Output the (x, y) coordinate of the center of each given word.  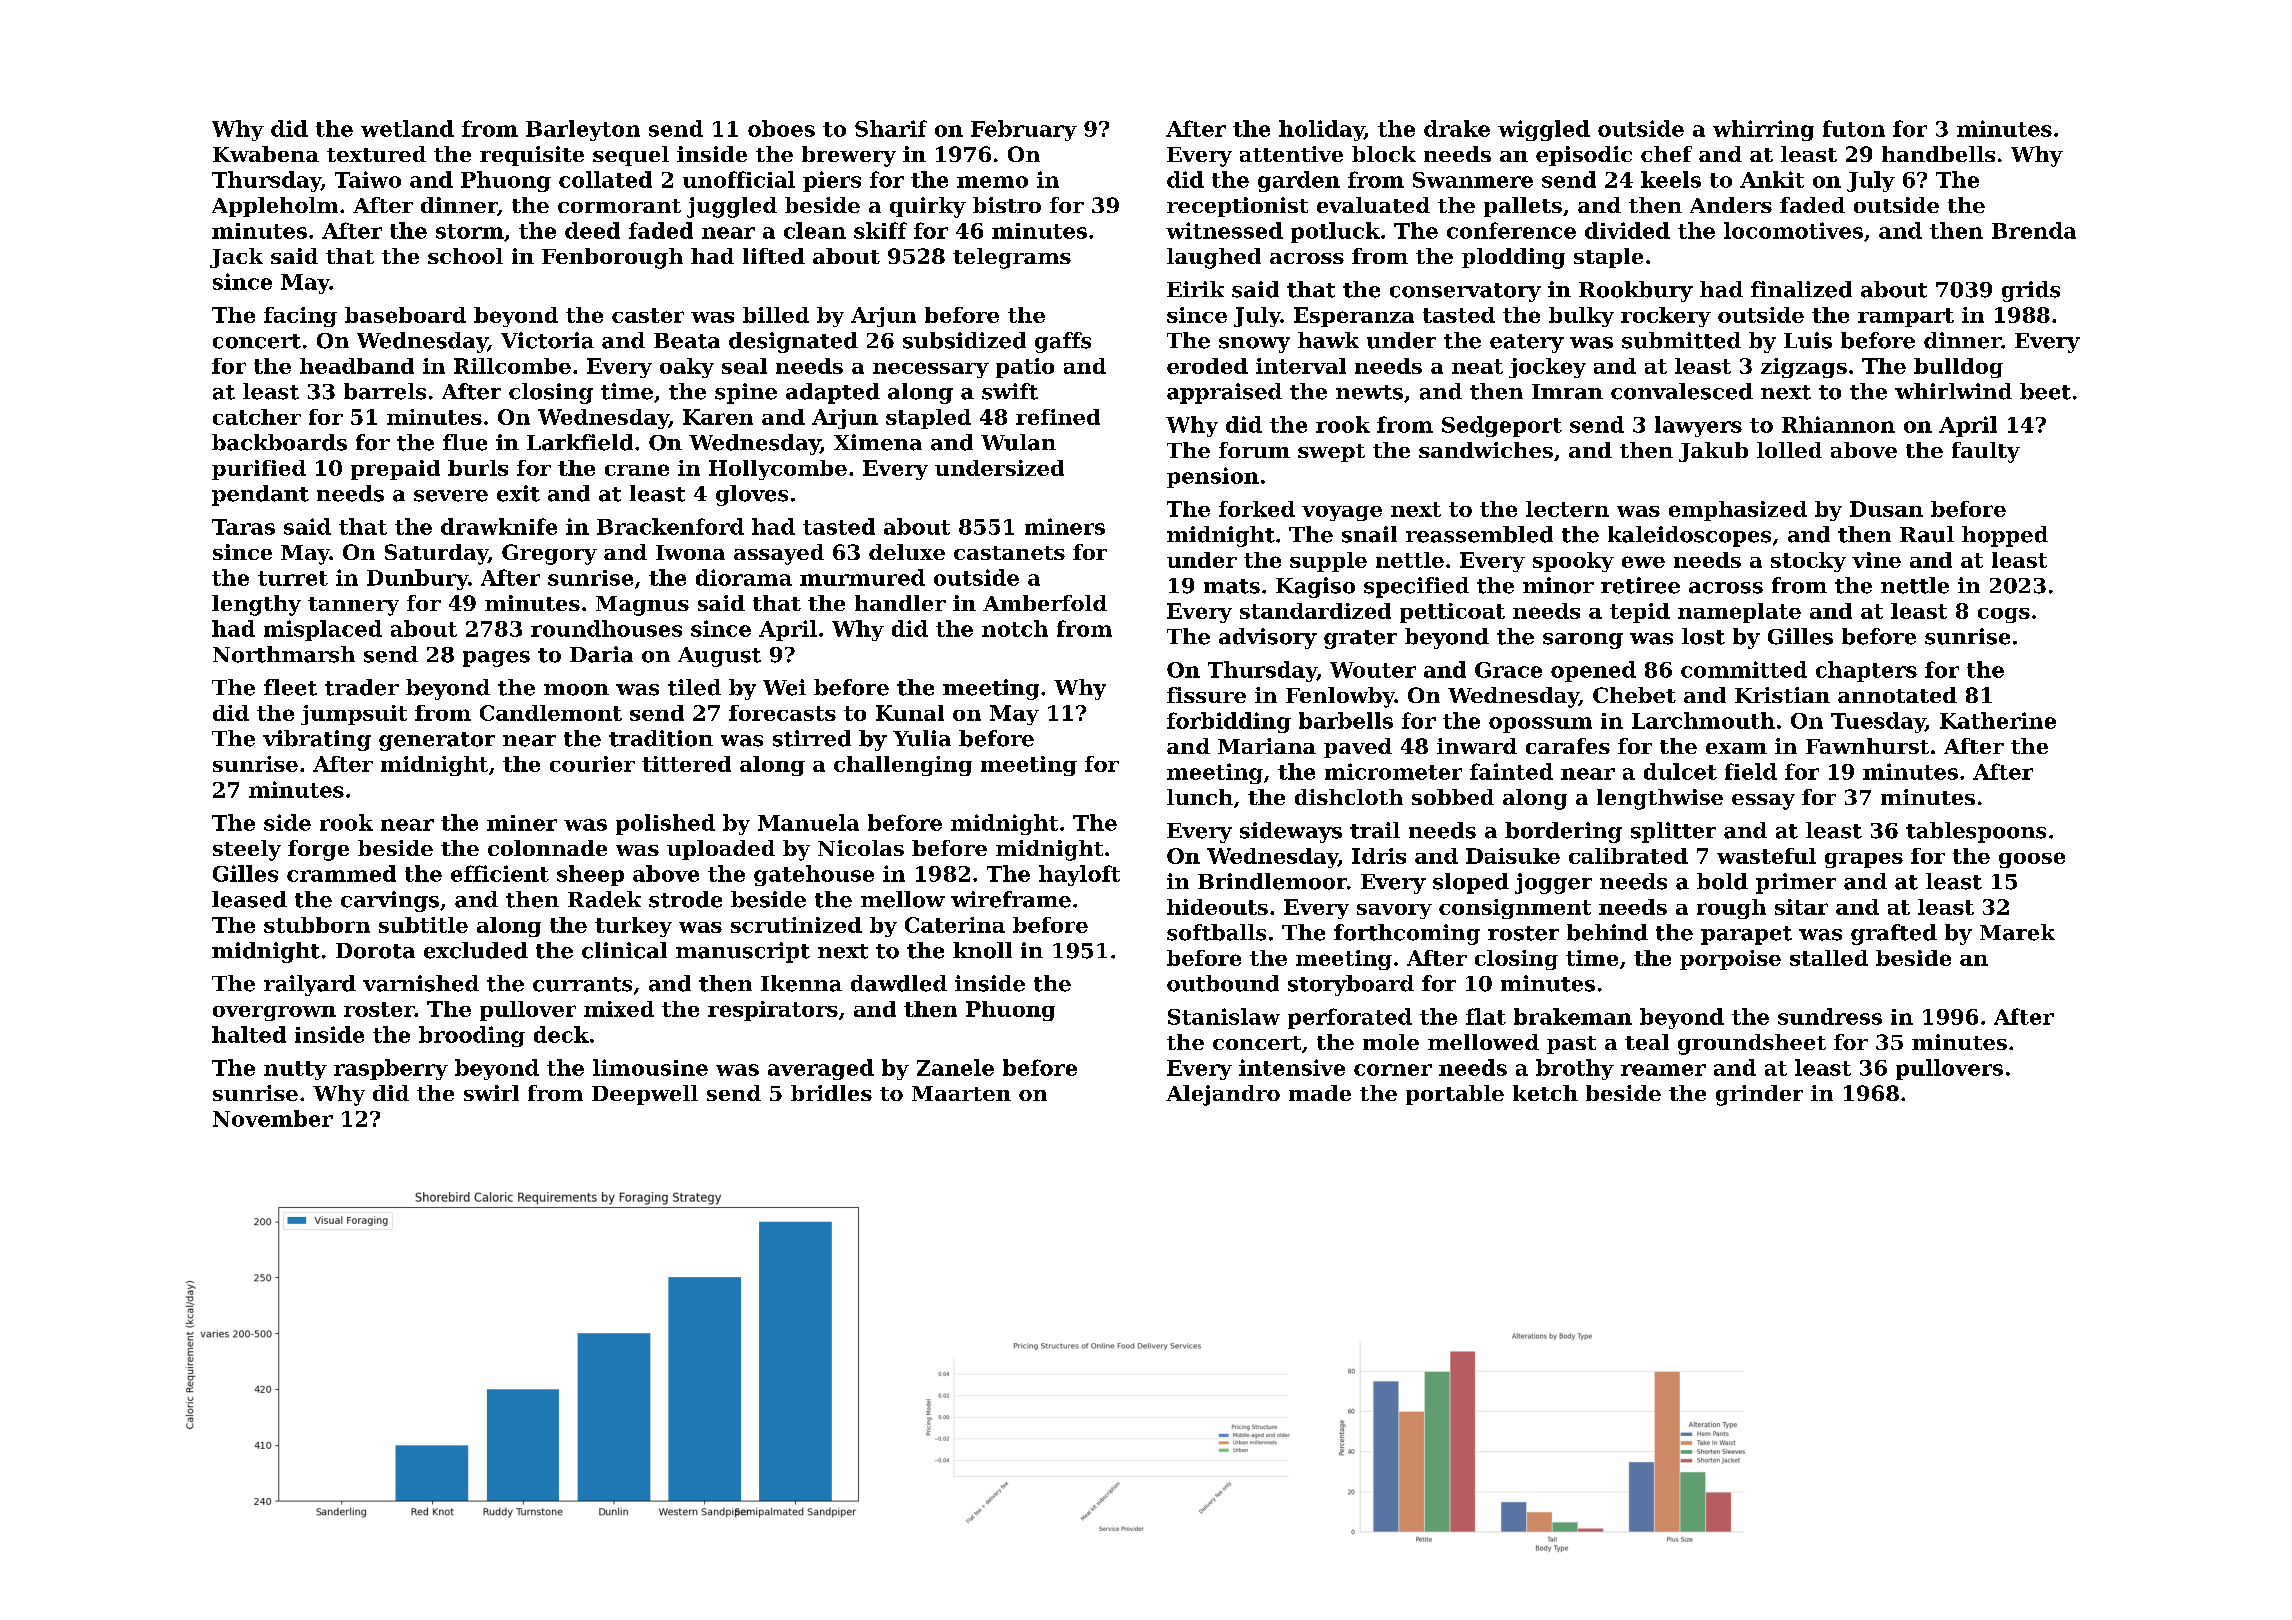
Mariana (1267, 746)
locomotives (1793, 230)
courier (592, 764)
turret (293, 578)
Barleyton (583, 130)
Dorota (375, 951)
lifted (774, 256)
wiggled (1544, 130)
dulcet (1680, 771)
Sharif (891, 128)
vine (1876, 560)
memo (992, 182)
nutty (295, 1070)
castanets (1009, 553)
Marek (2017, 932)
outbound (1223, 983)
